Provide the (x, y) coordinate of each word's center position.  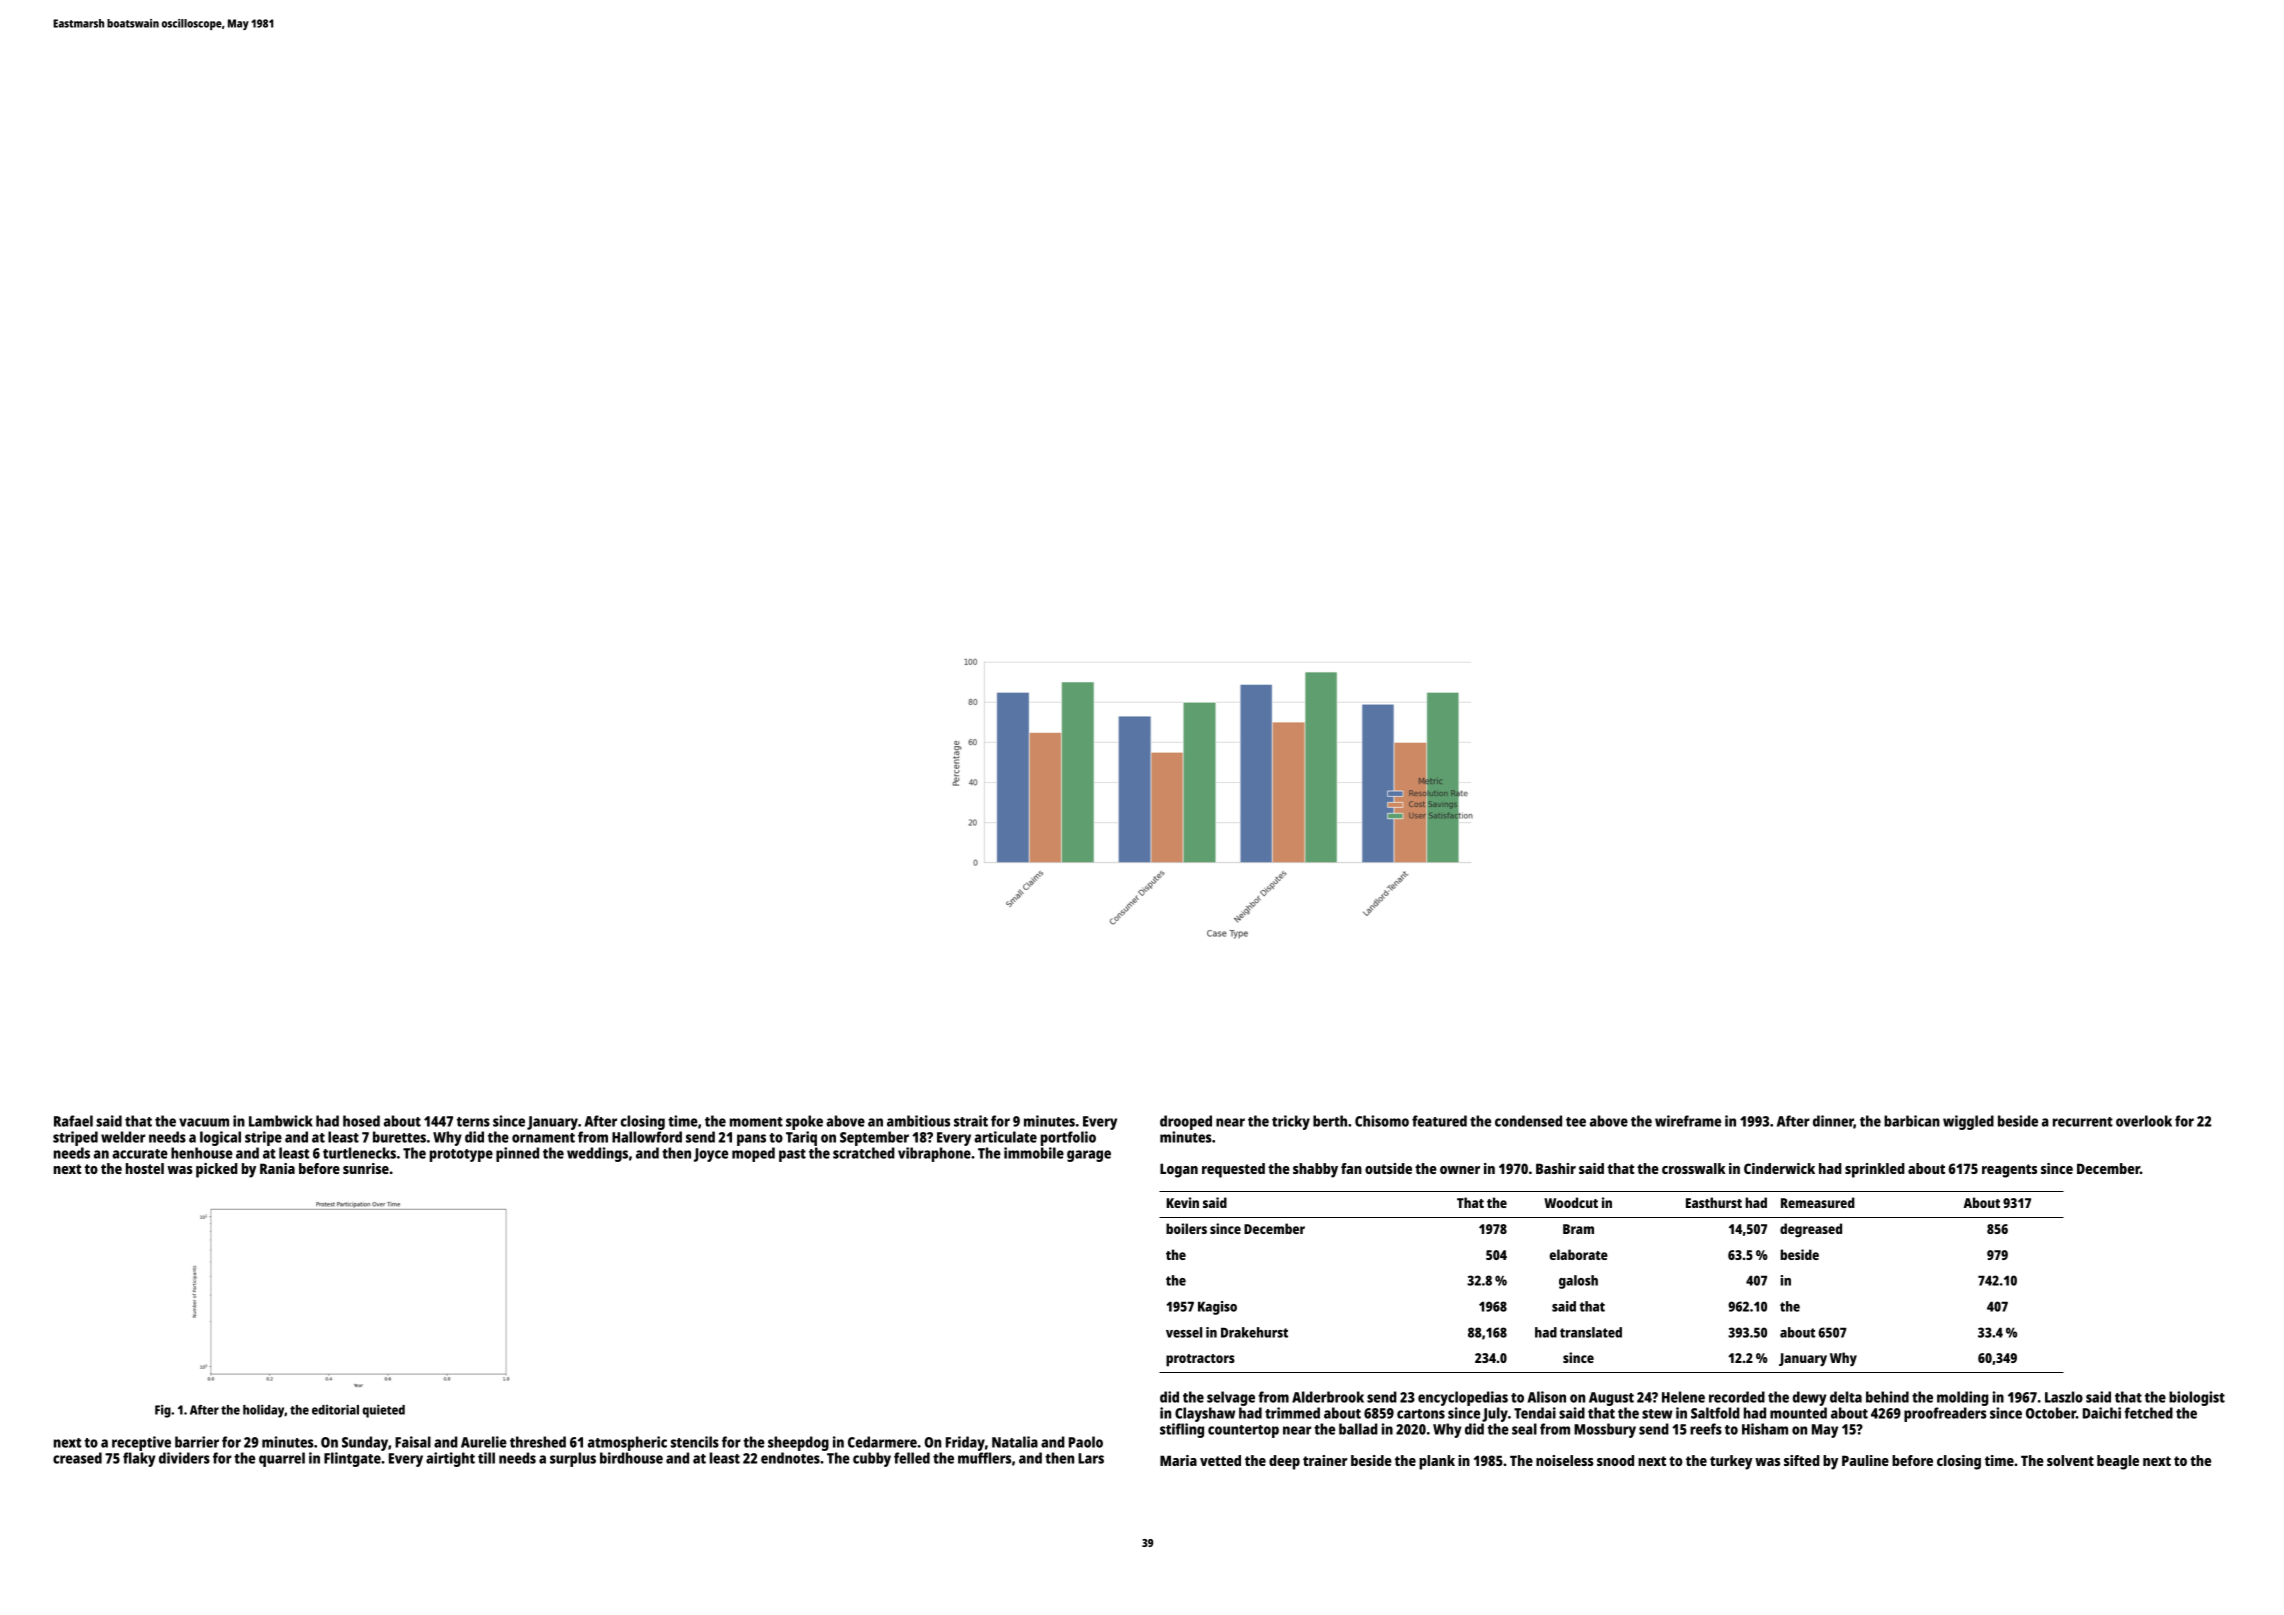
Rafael (73, 1121)
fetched (2148, 1413)
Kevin (1182, 1202)
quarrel (282, 1459)
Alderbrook (1328, 1397)
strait (971, 1121)
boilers (1186, 1228)
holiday (263, 1411)
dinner (1833, 1122)
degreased (1811, 1230)
